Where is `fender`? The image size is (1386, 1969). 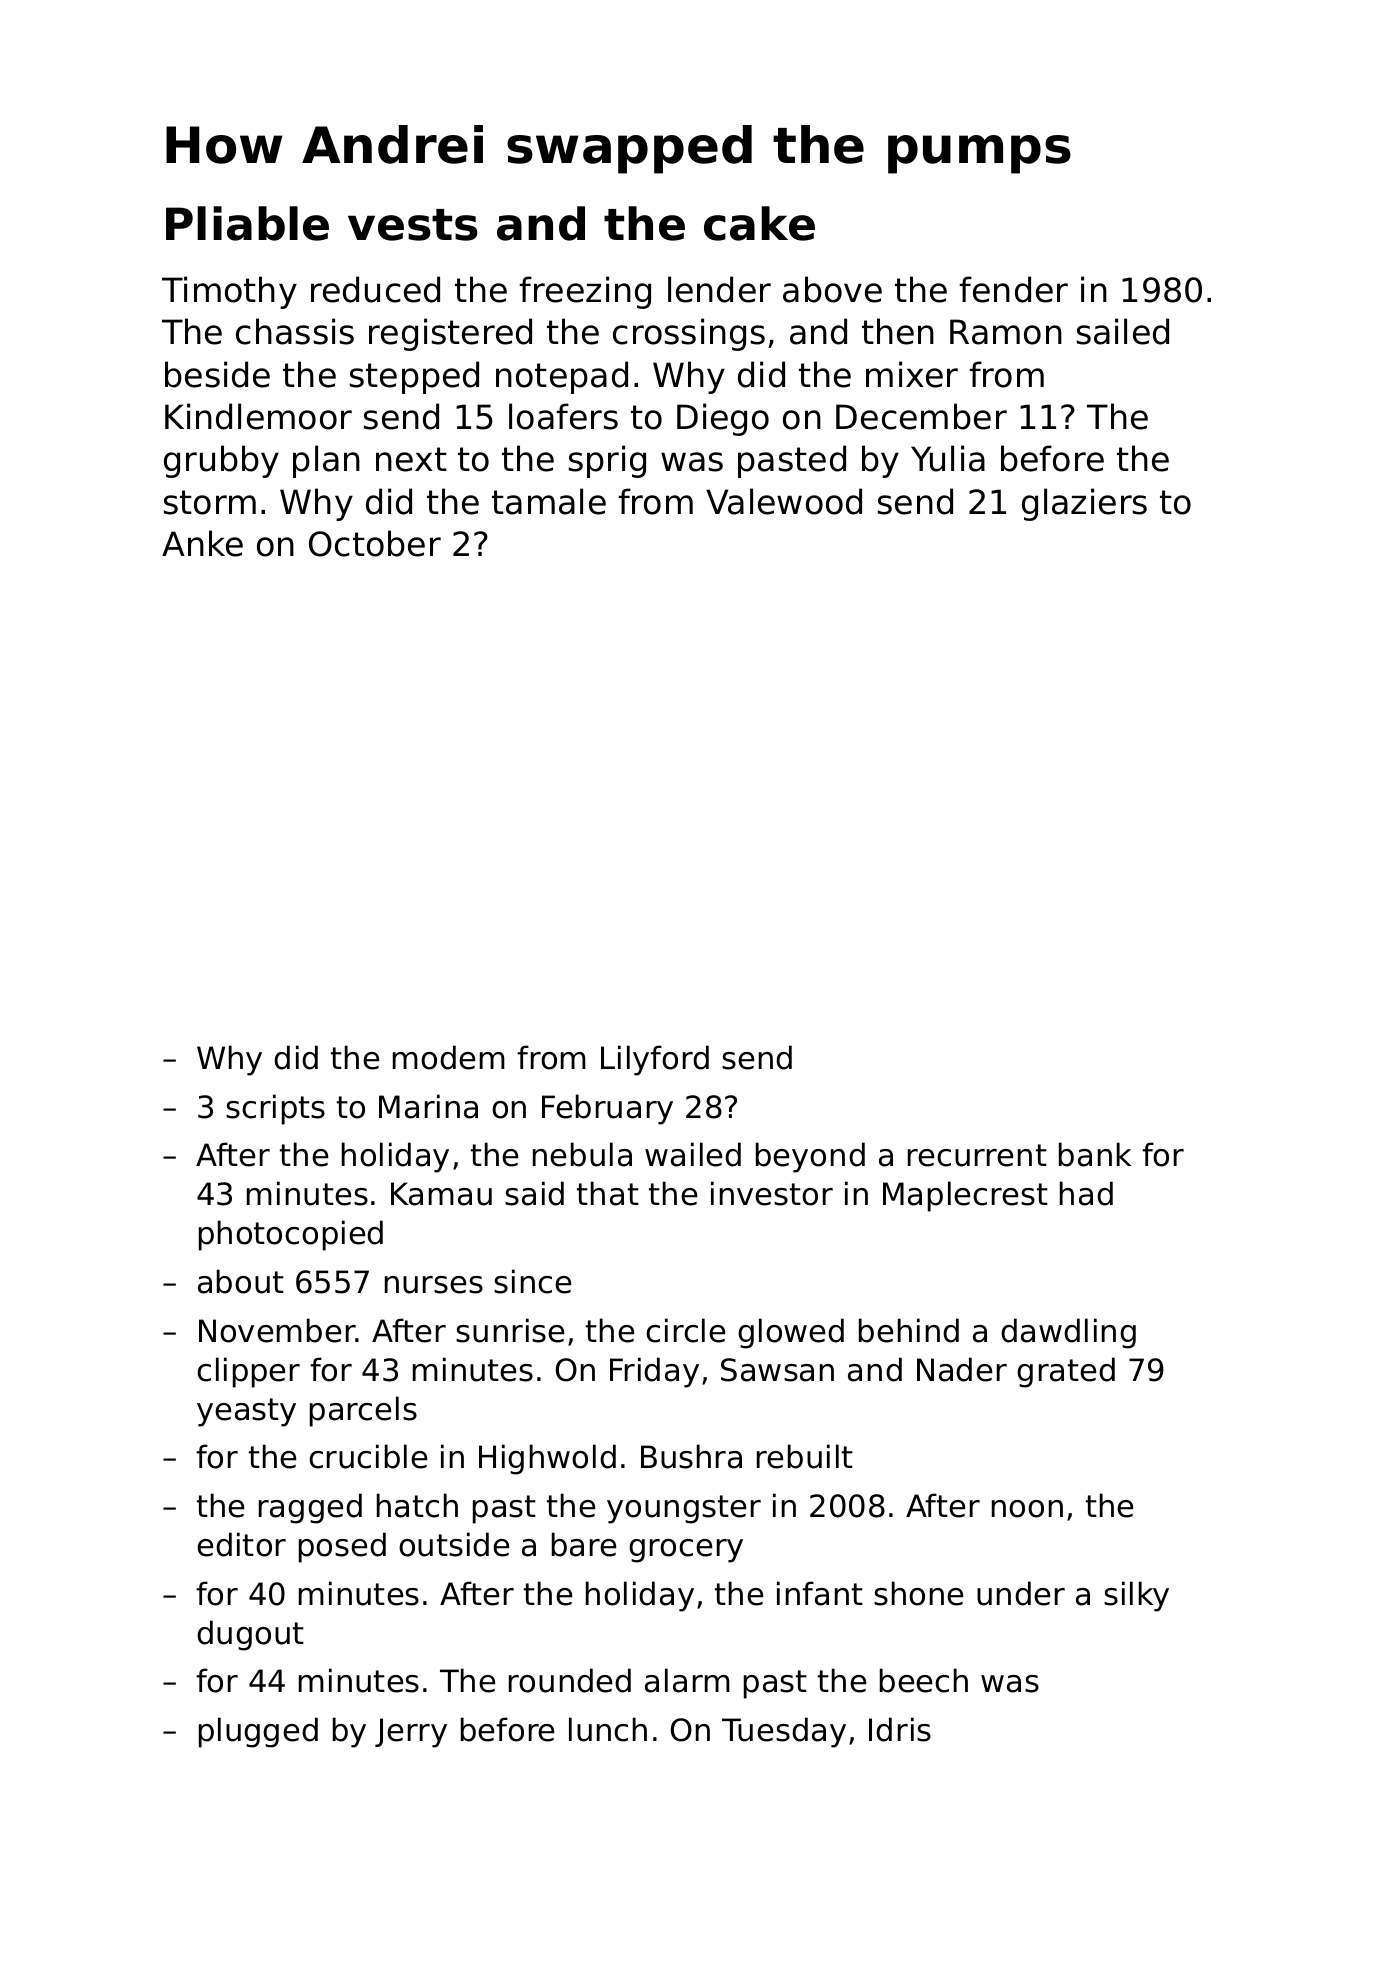 fender is located at coordinates (1013, 289).
